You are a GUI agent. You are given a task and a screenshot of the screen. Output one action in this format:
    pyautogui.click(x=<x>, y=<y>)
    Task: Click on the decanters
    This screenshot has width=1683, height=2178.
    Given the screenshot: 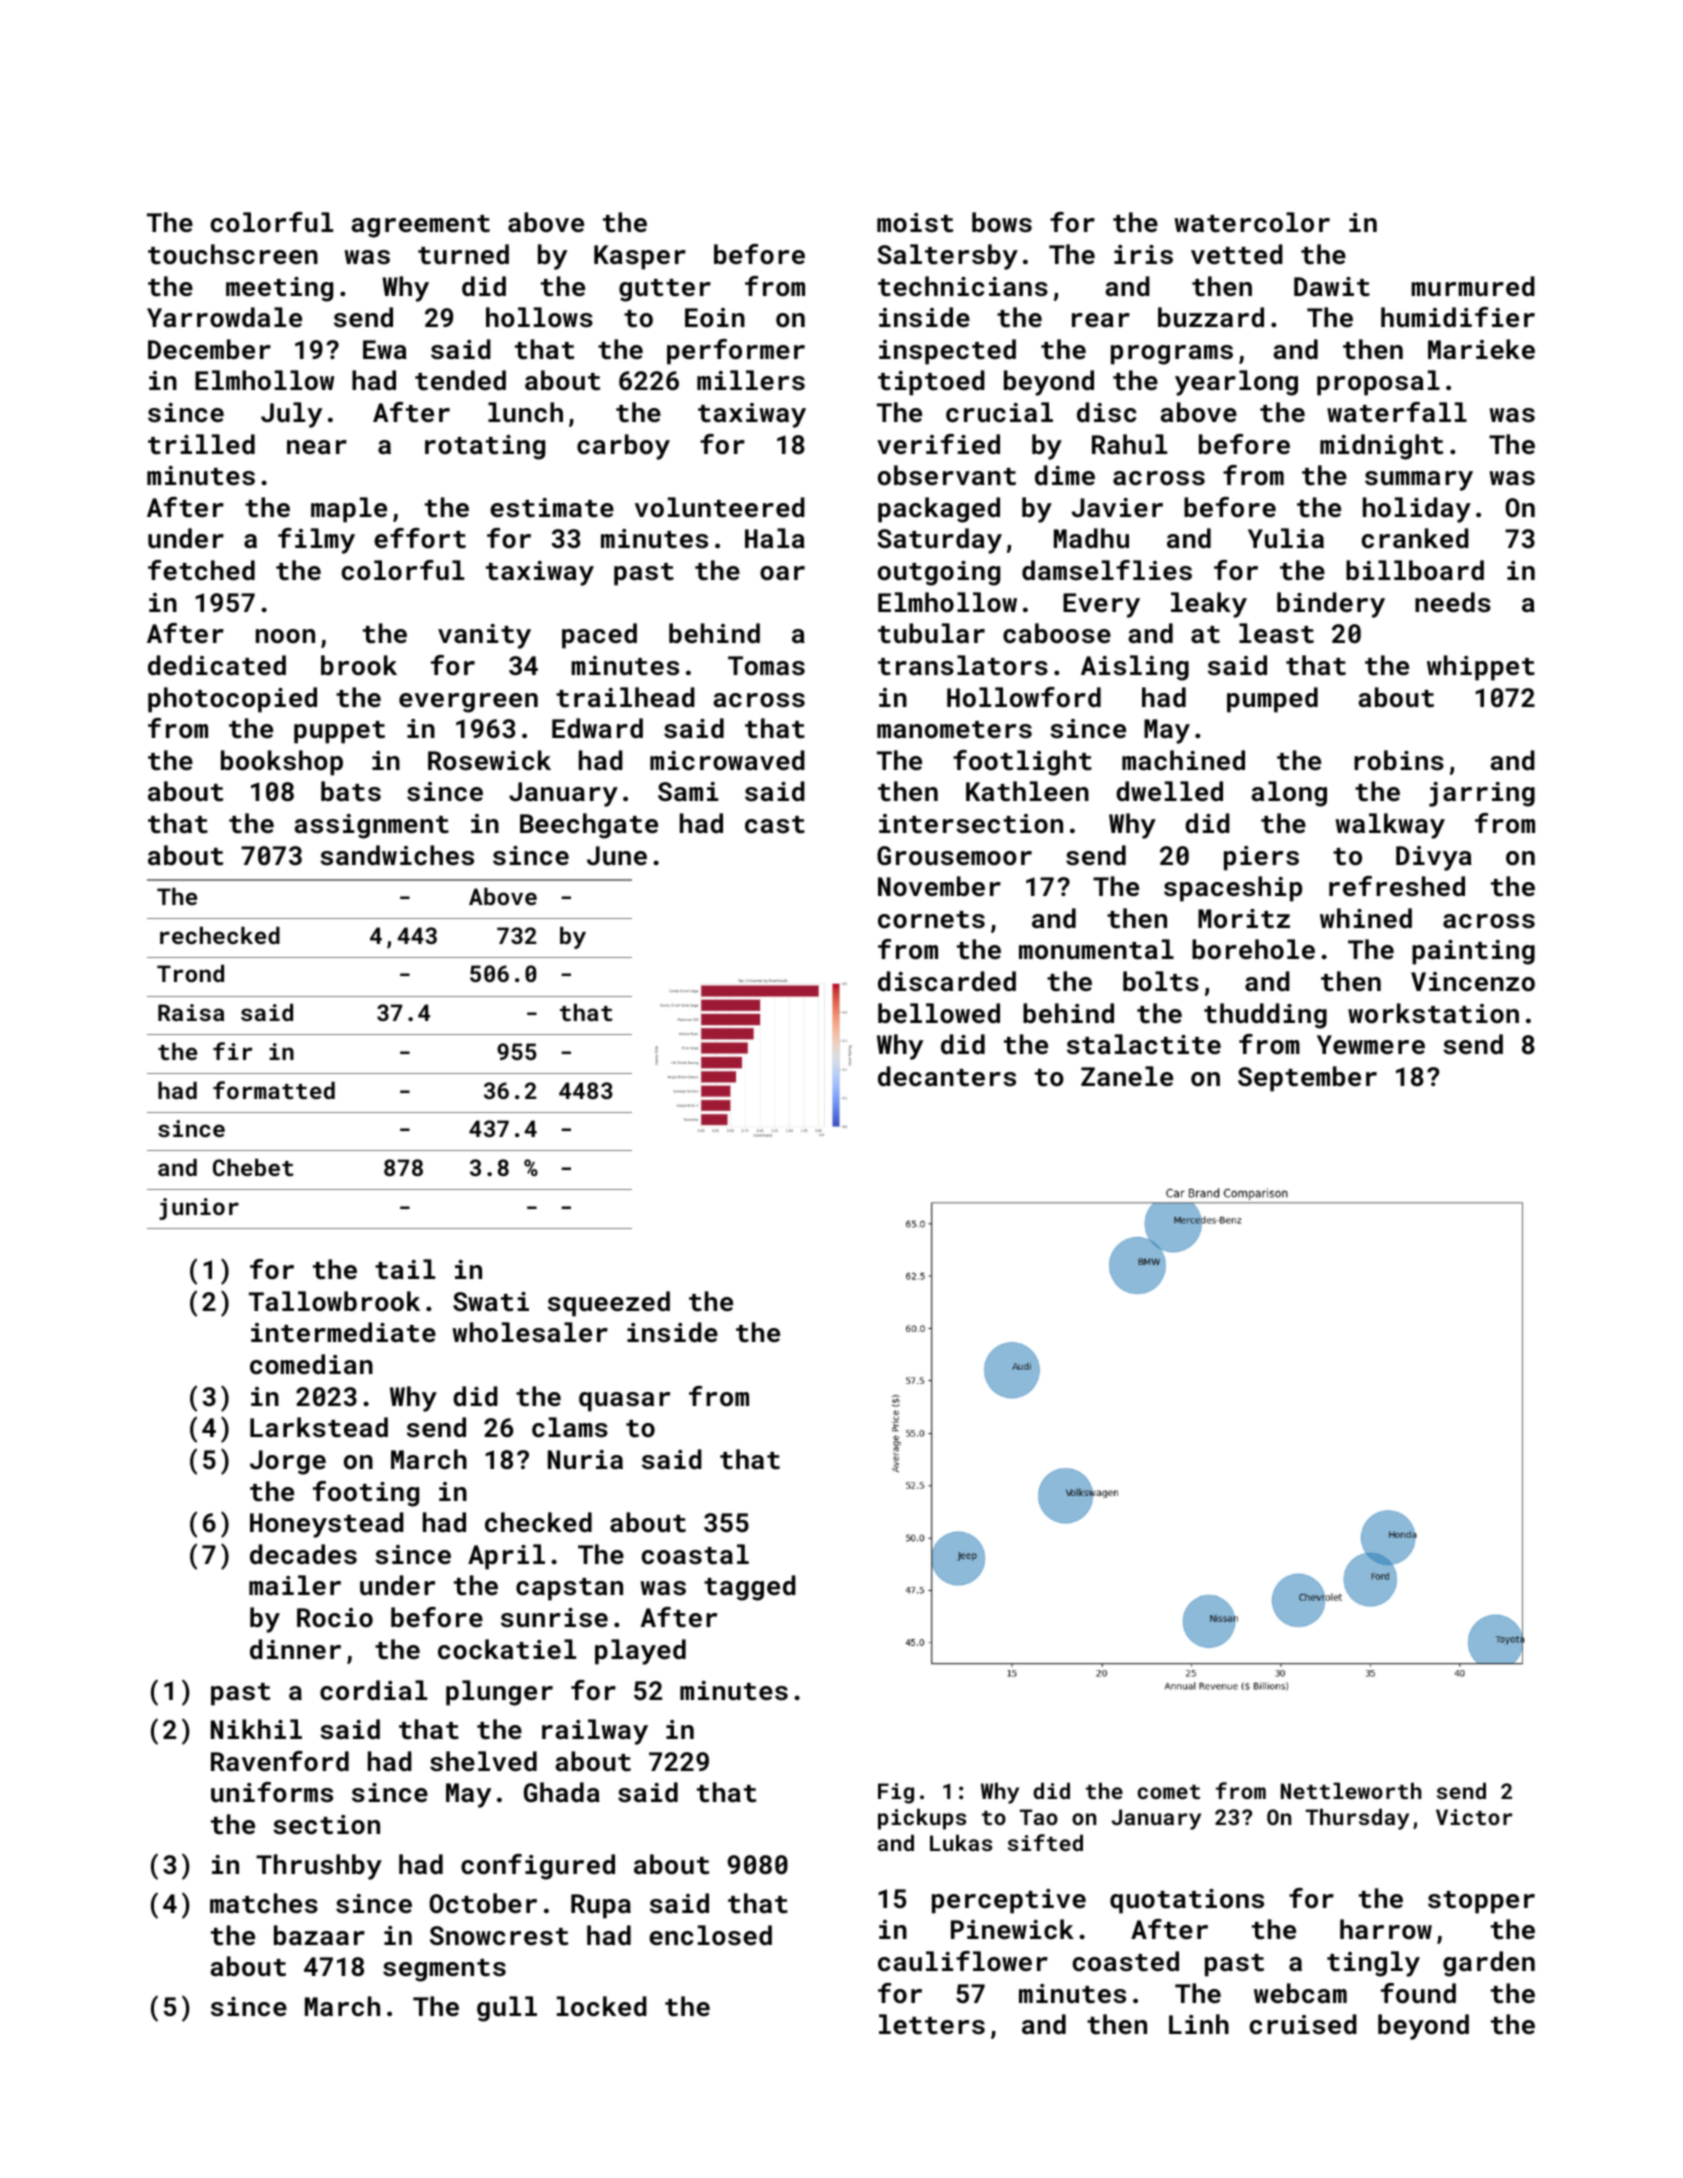 What is the action you would take?
    pyautogui.click(x=947, y=1076)
